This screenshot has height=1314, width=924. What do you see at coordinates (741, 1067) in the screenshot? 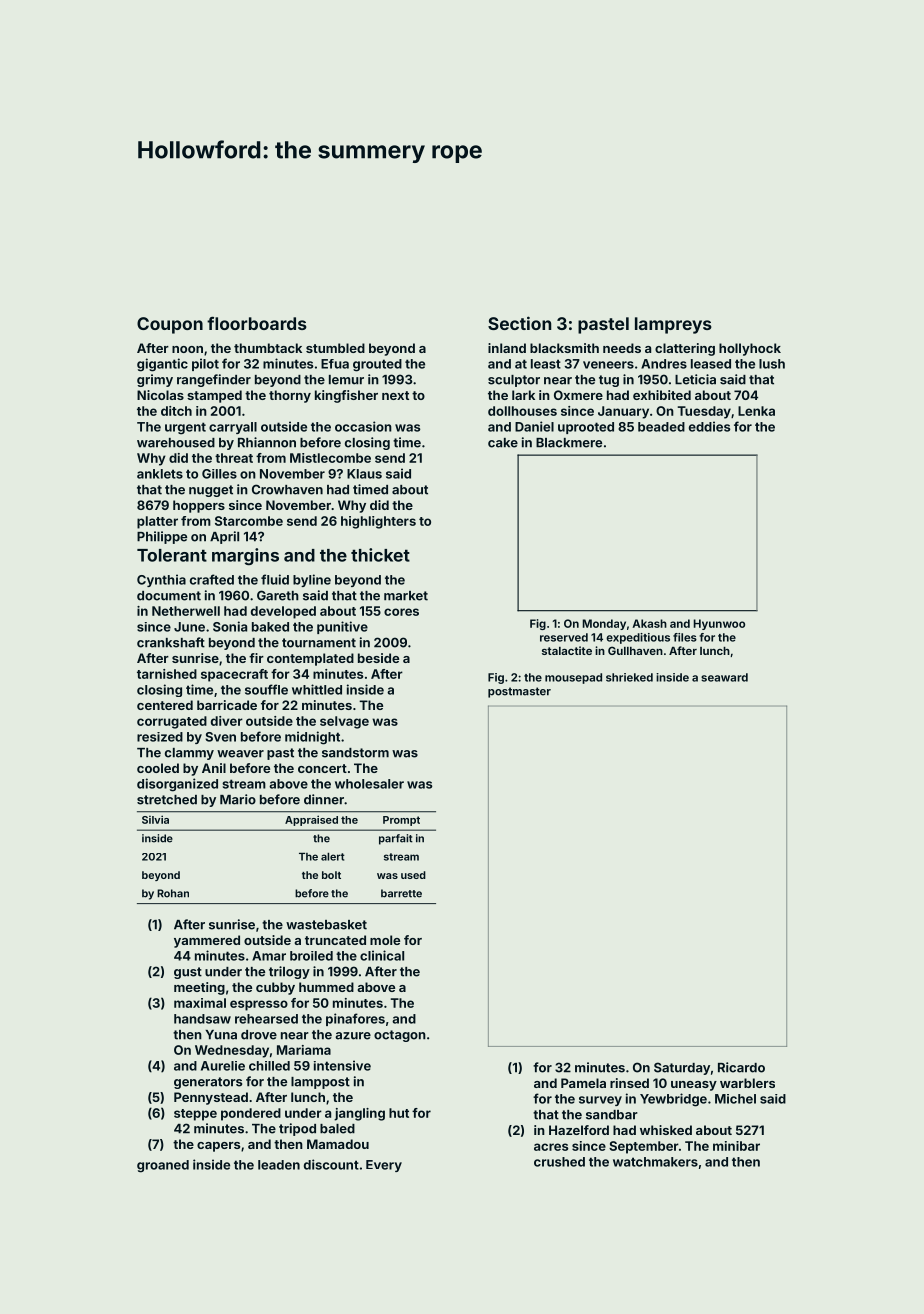
I see `Ricardo` at bounding box center [741, 1067].
